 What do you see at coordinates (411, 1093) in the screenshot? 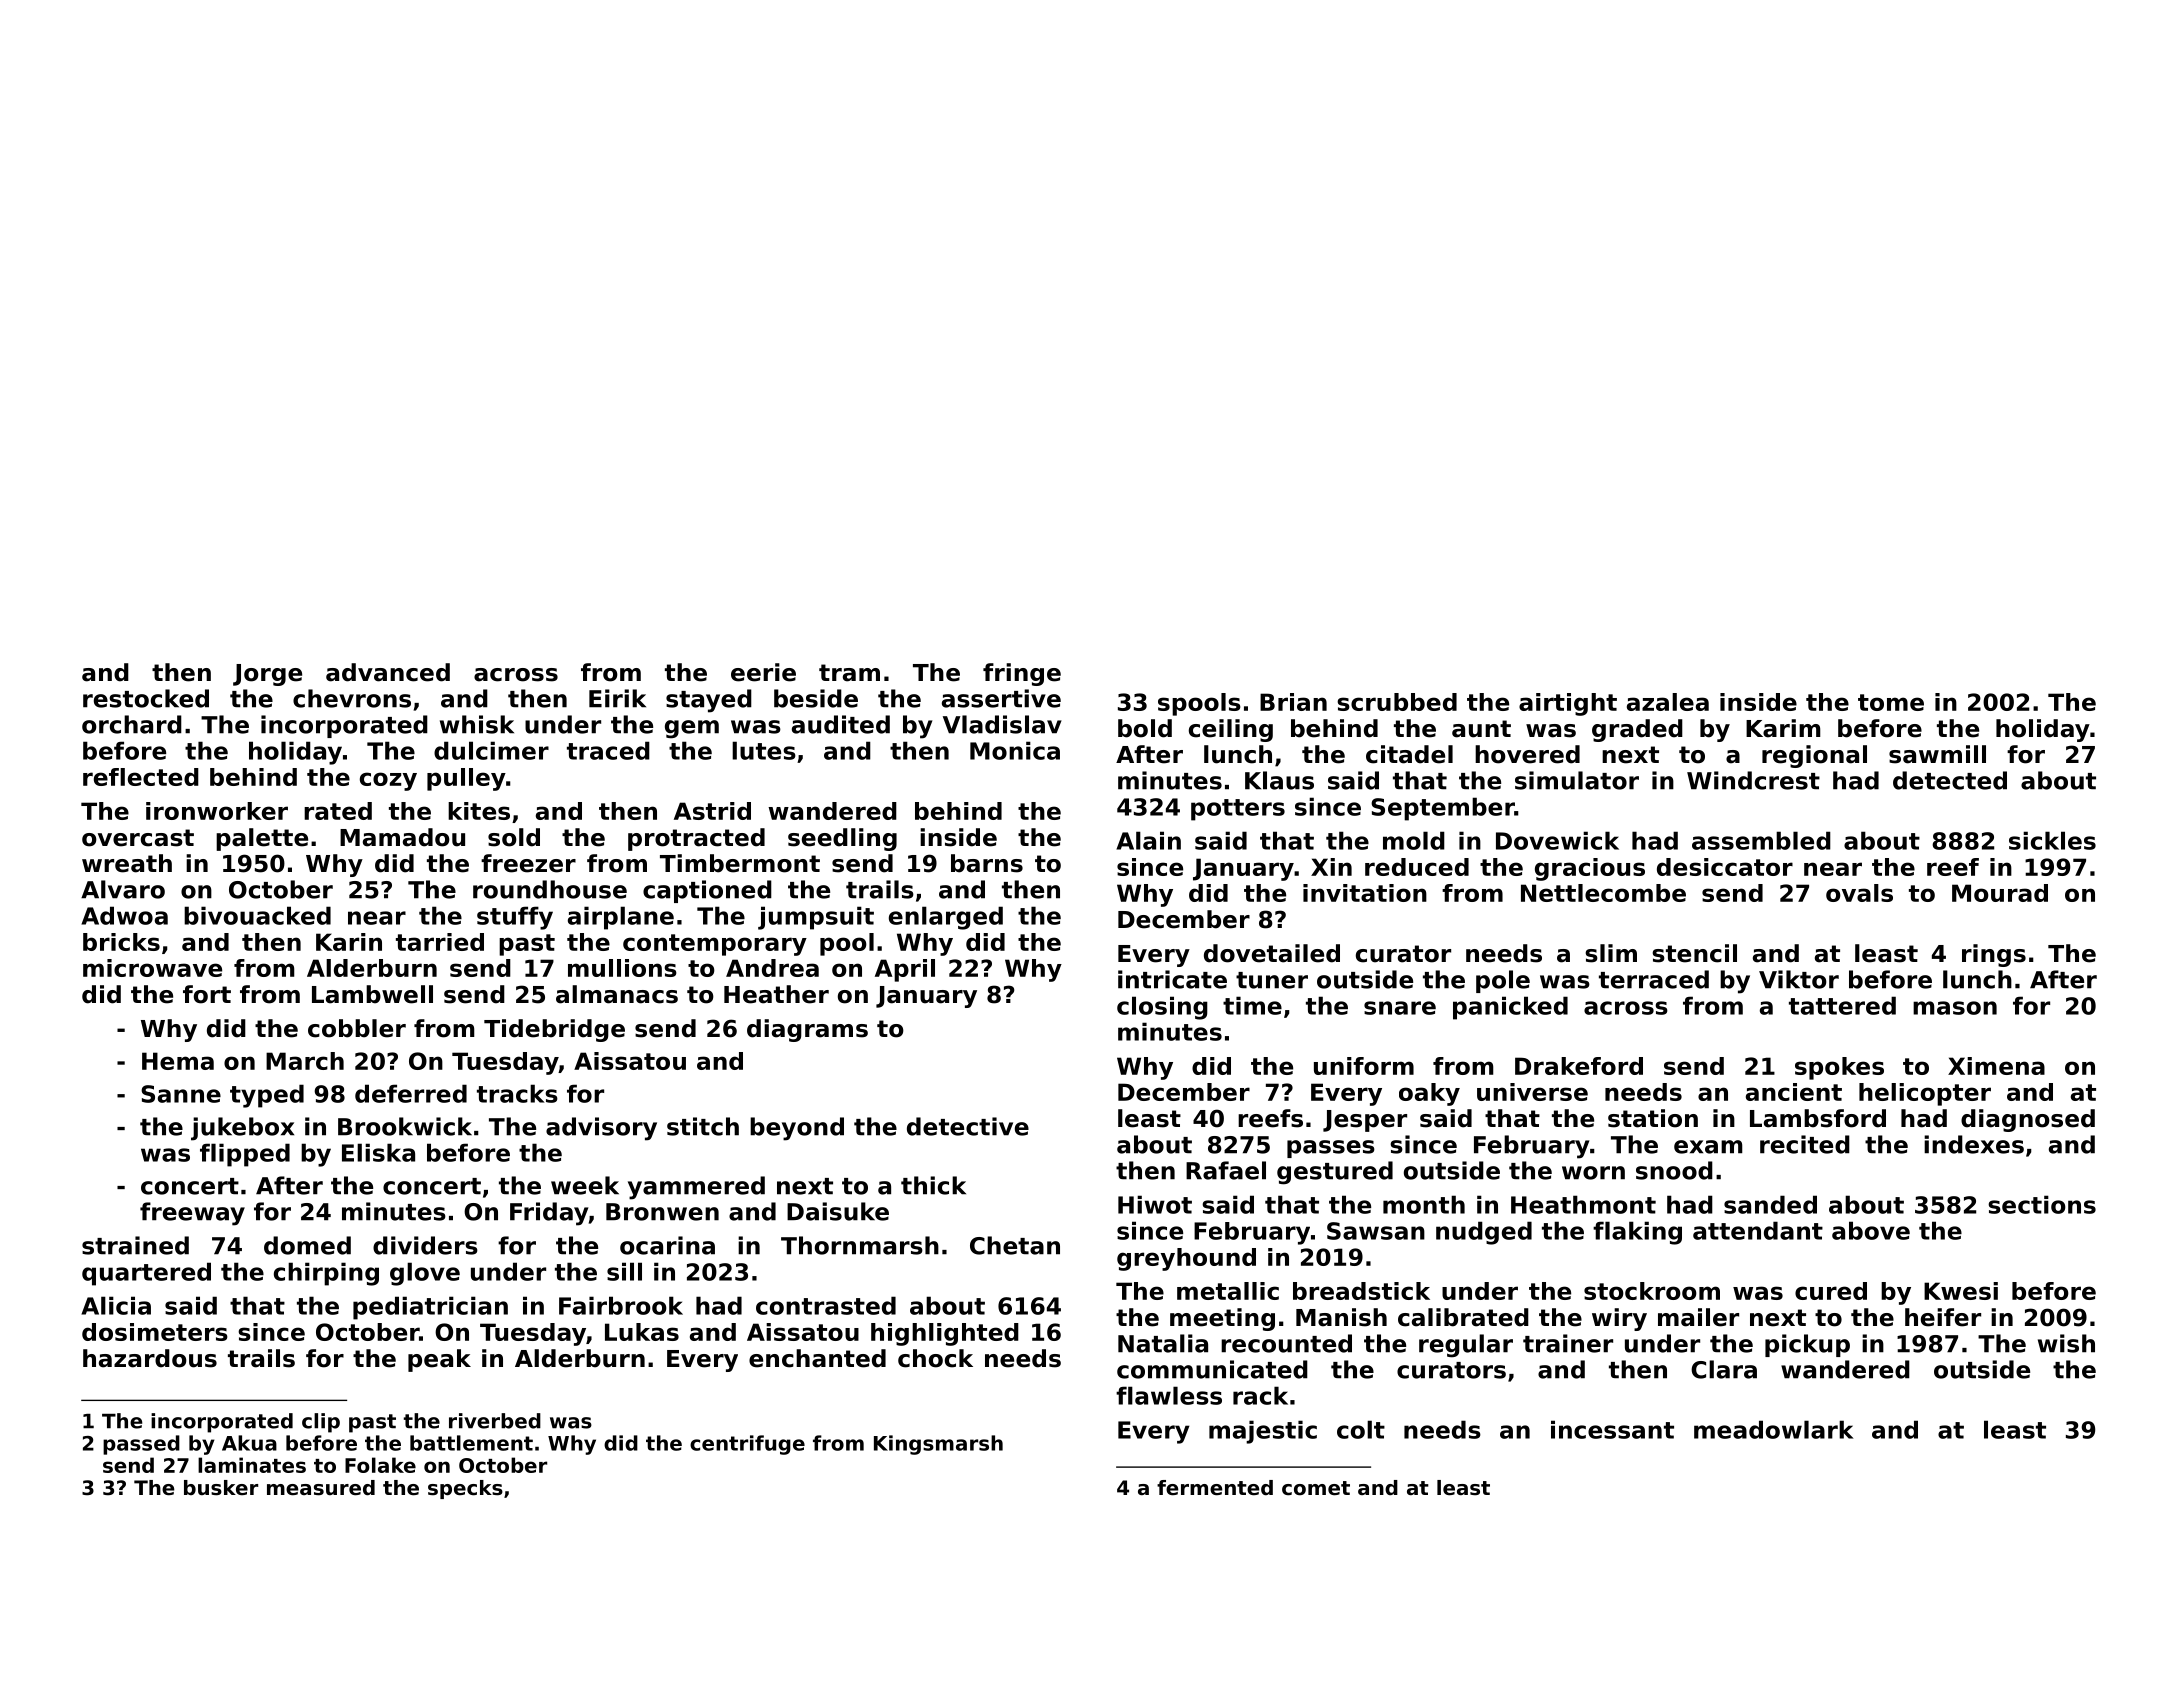
I see `deferred` at bounding box center [411, 1093].
